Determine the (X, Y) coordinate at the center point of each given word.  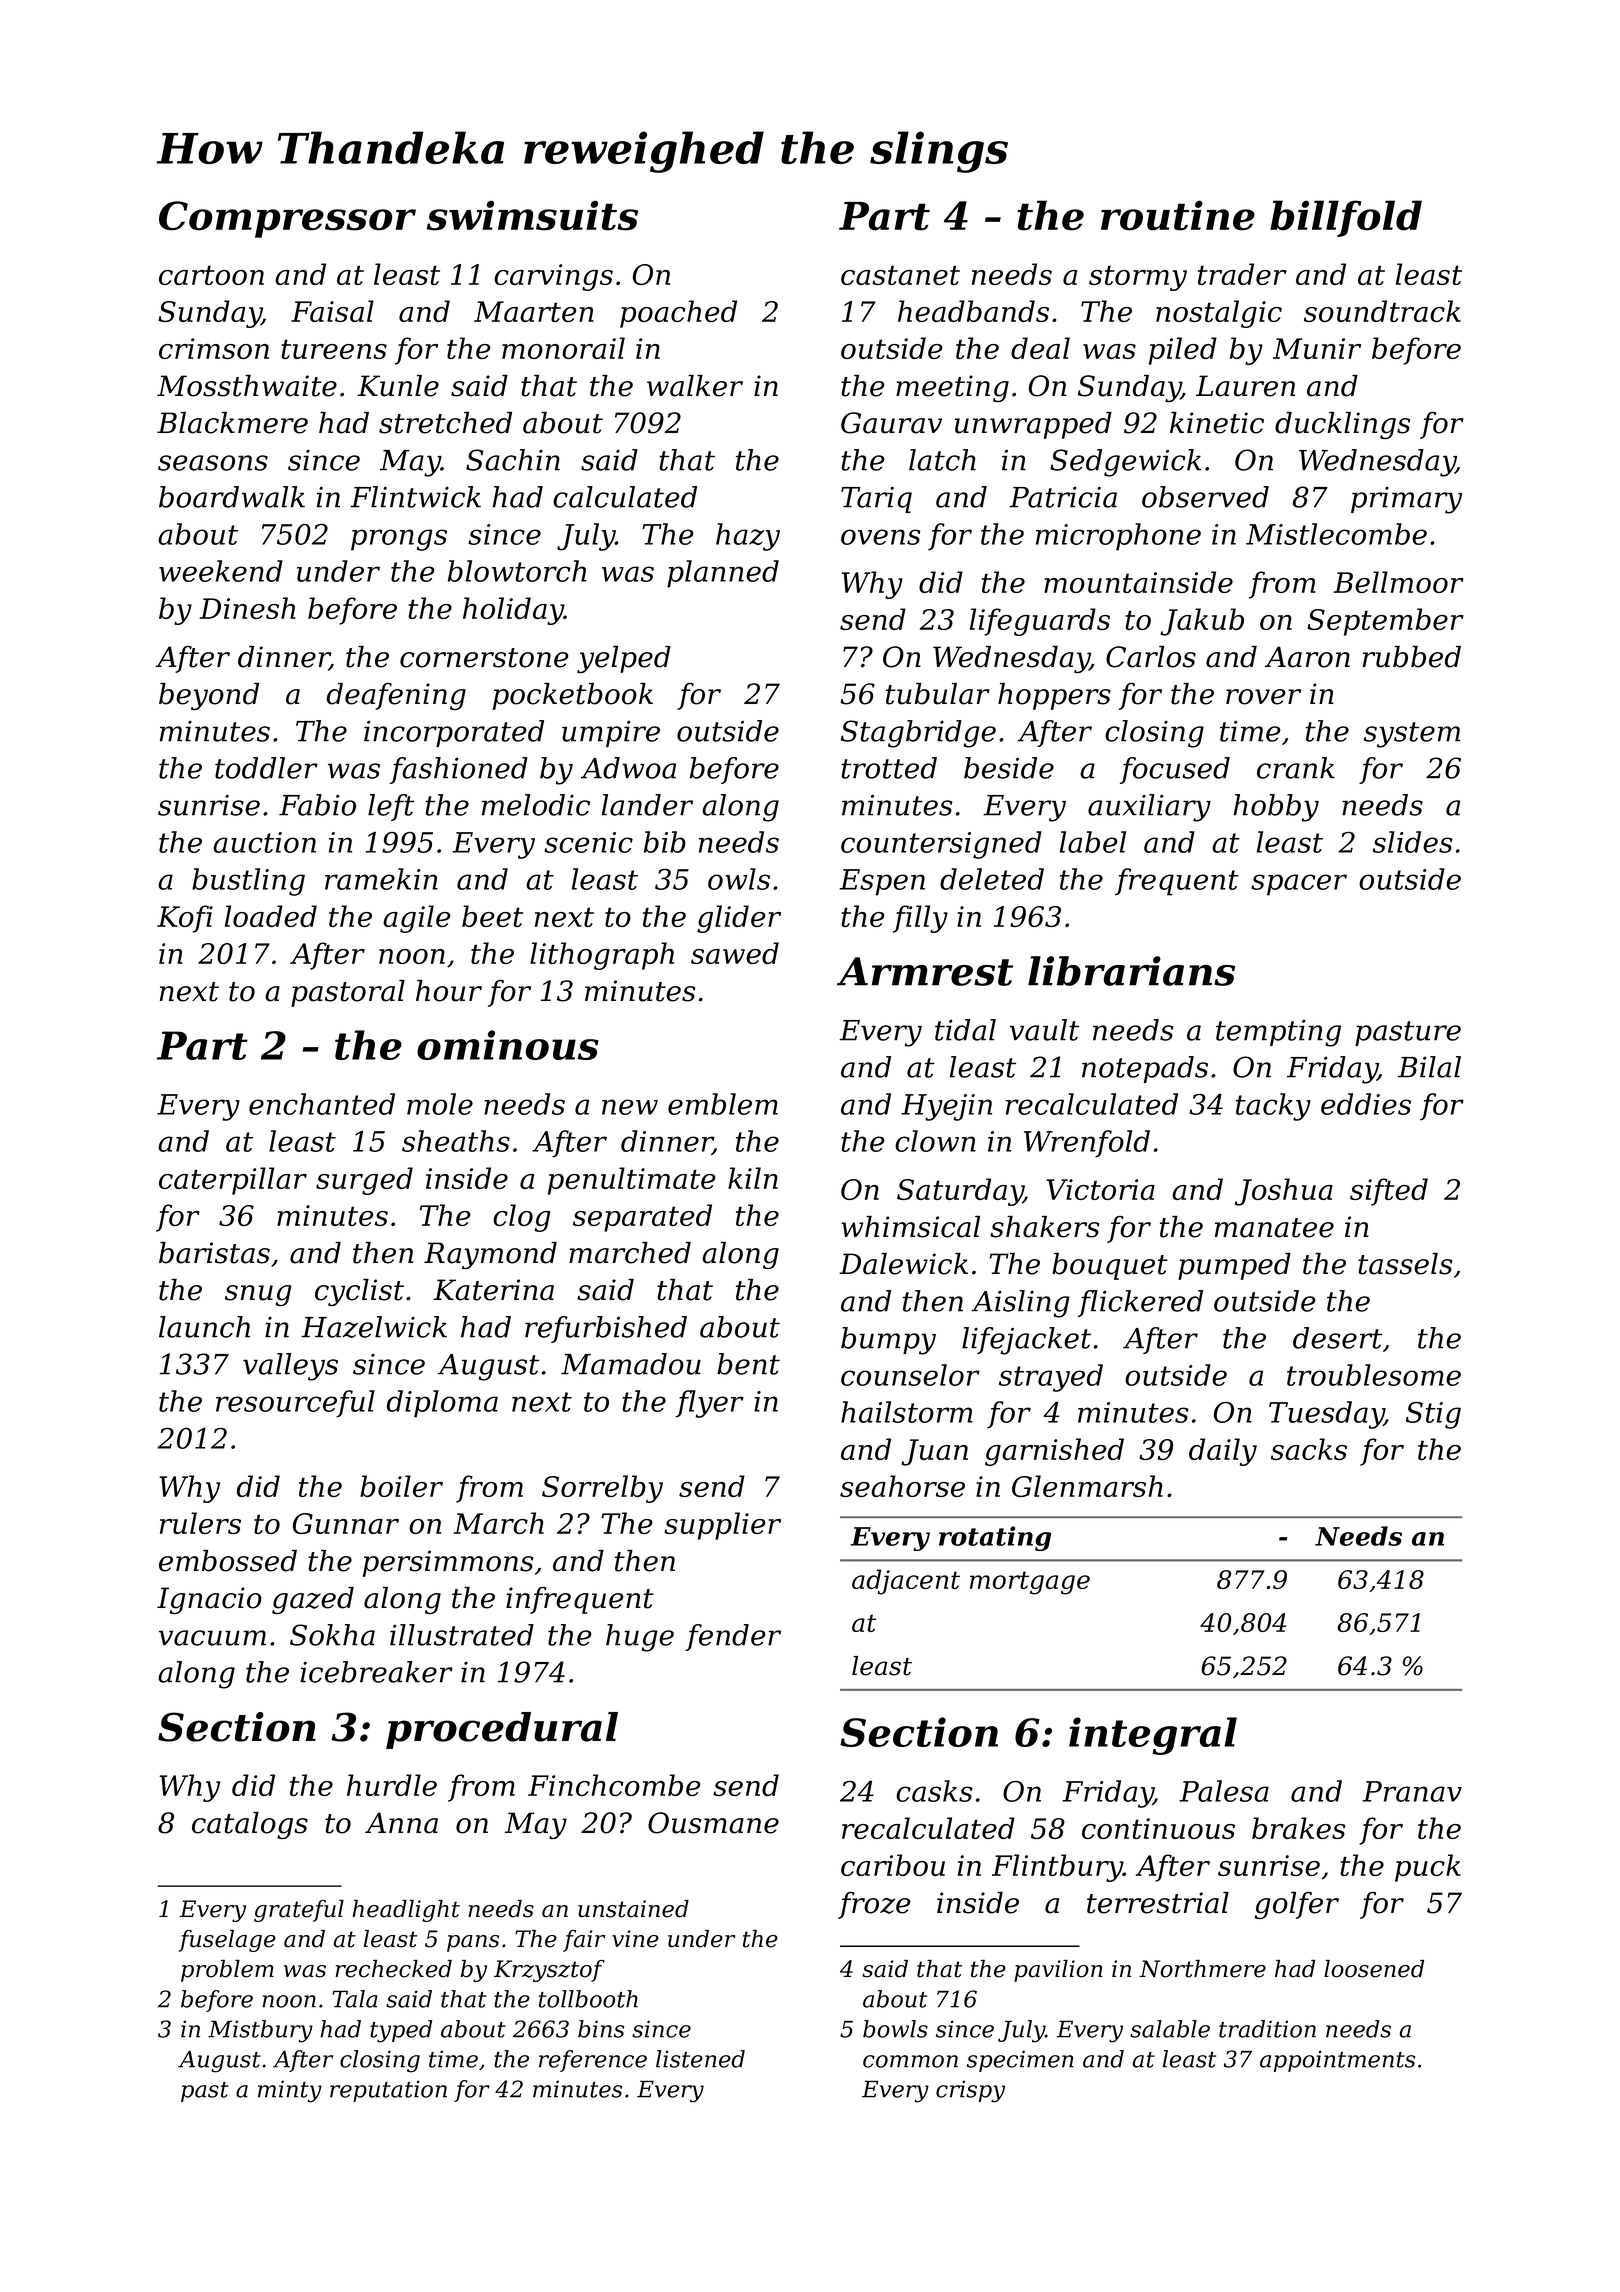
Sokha (332, 1635)
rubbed (1412, 657)
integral (1153, 1736)
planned (723, 574)
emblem (723, 1104)
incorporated (454, 733)
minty (290, 2091)
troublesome (1374, 1375)
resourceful (295, 1404)
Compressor (287, 219)
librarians (1131, 971)
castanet (900, 275)
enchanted (322, 1104)
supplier (722, 1526)
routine (1178, 215)
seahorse (902, 1486)
